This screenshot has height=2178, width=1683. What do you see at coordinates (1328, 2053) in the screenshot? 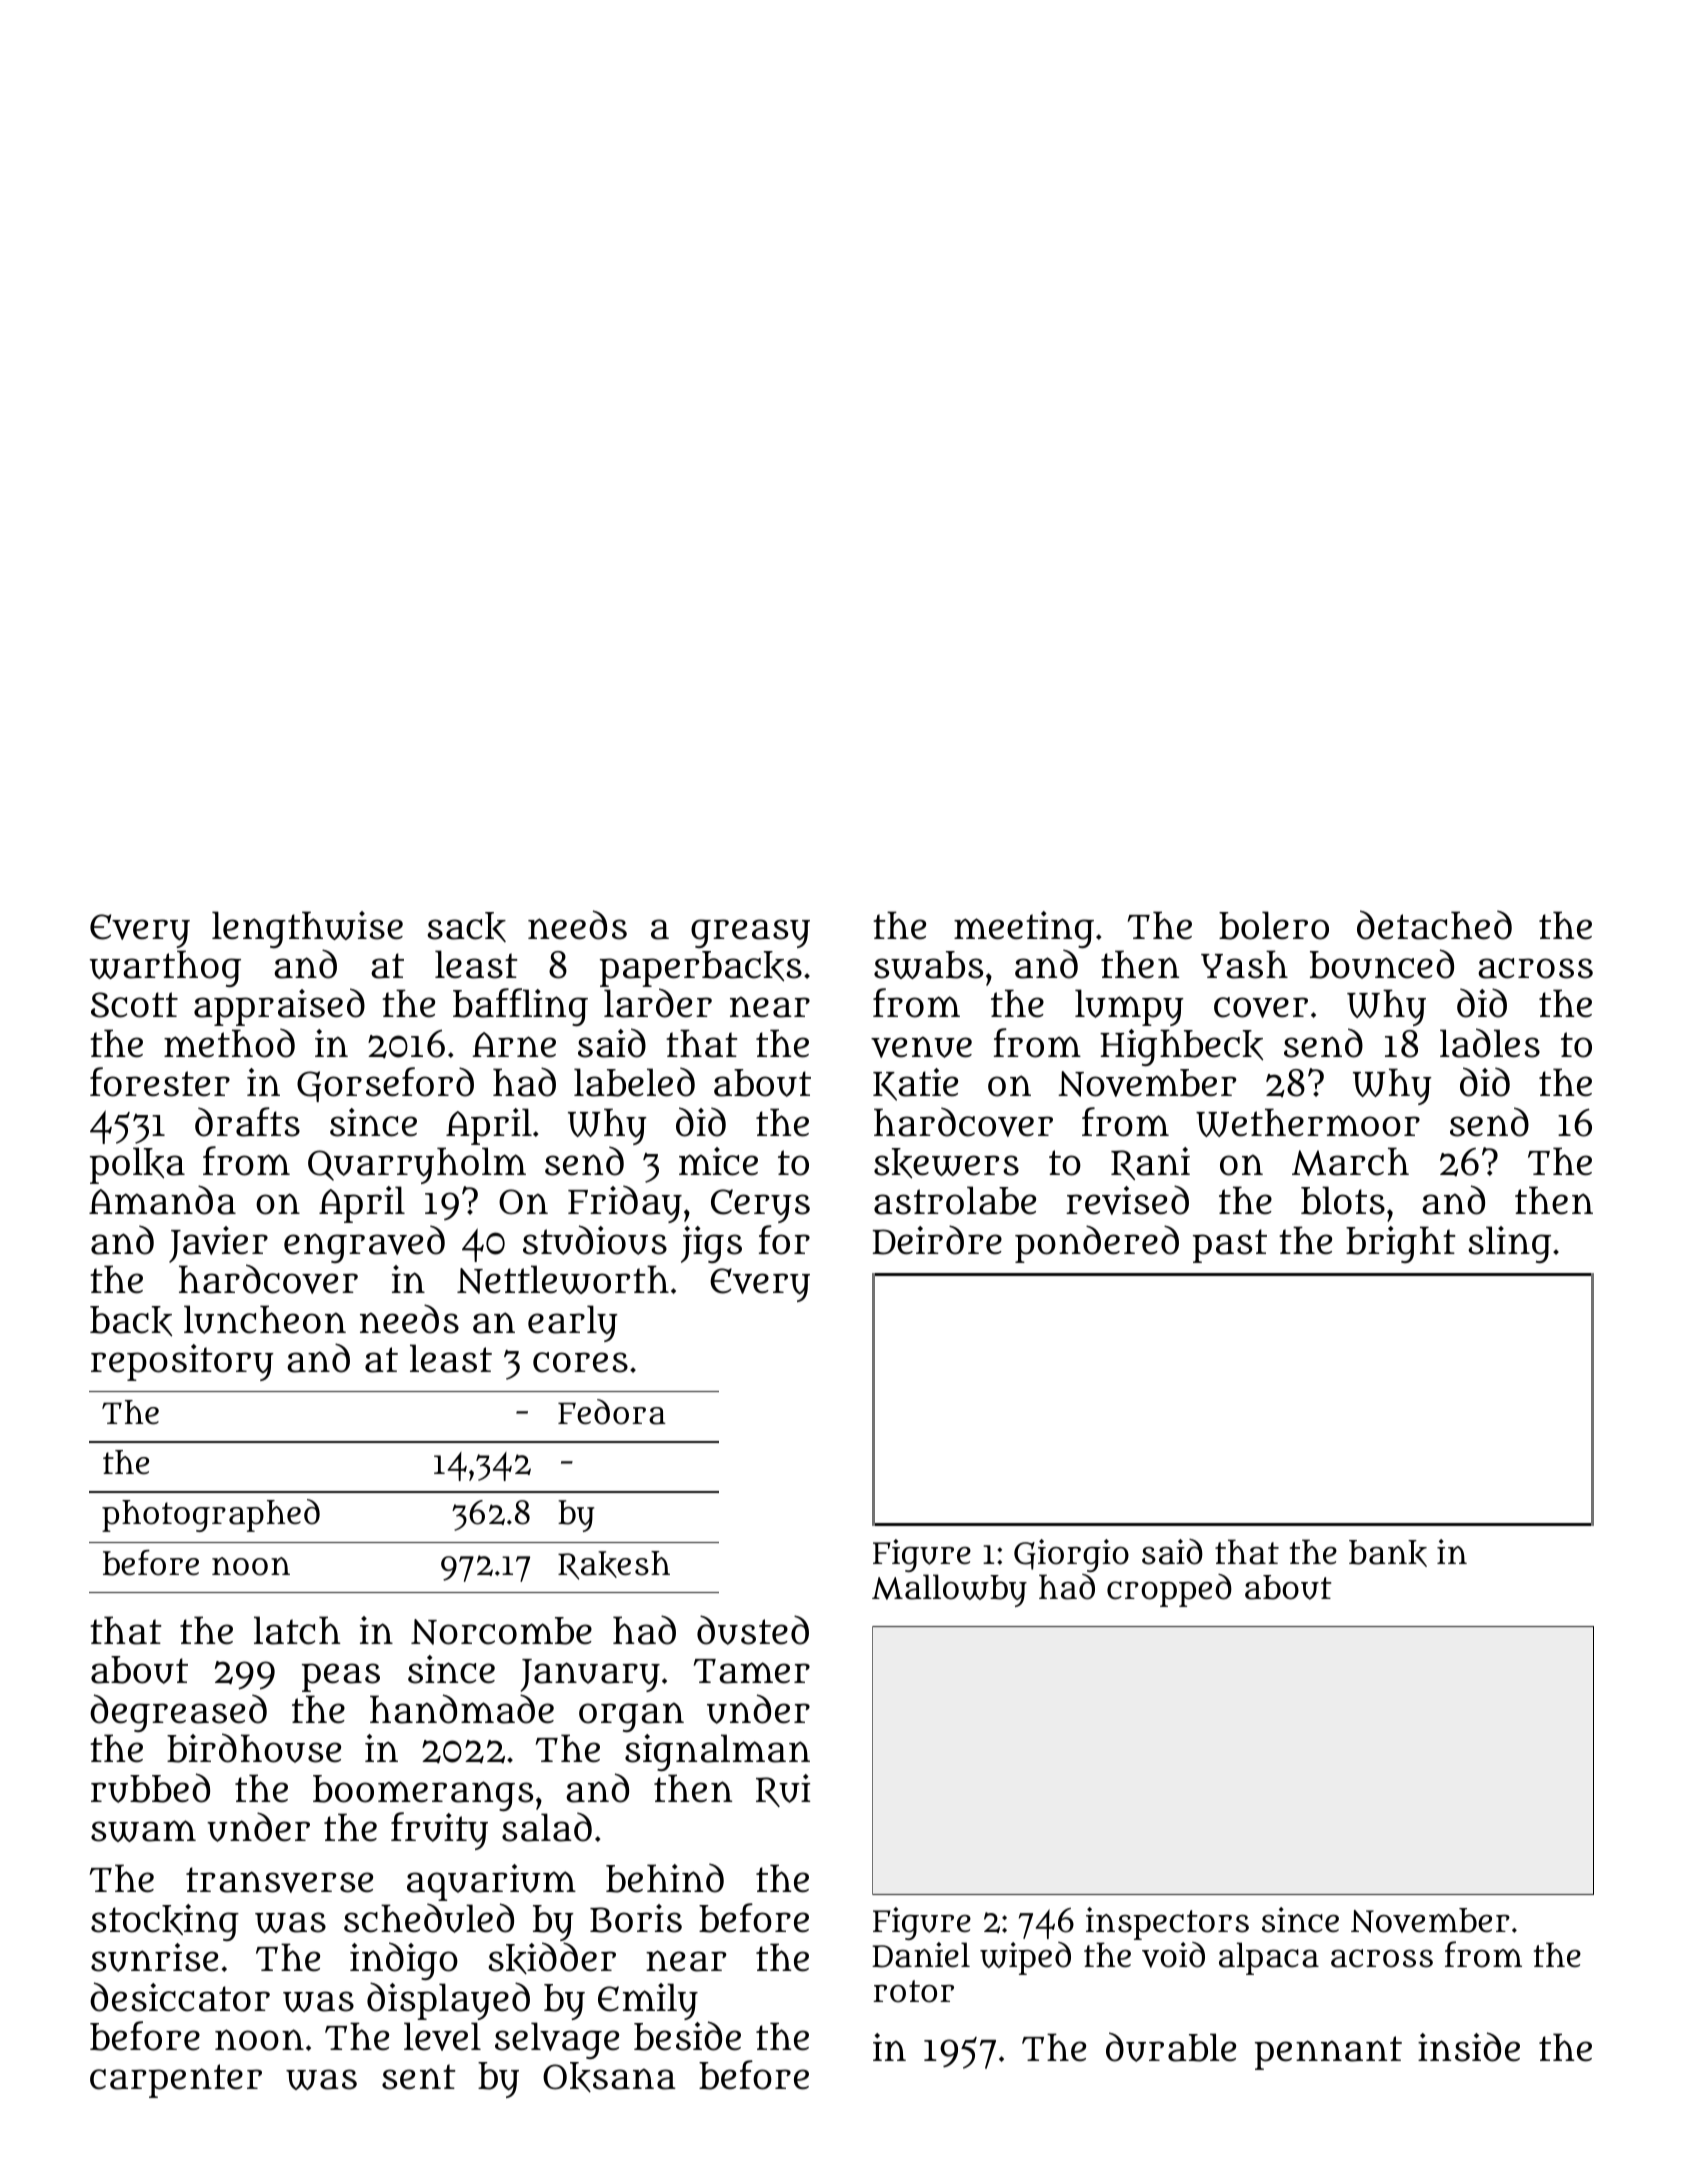
I see `pennant` at bounding box center [1328, 2053].
